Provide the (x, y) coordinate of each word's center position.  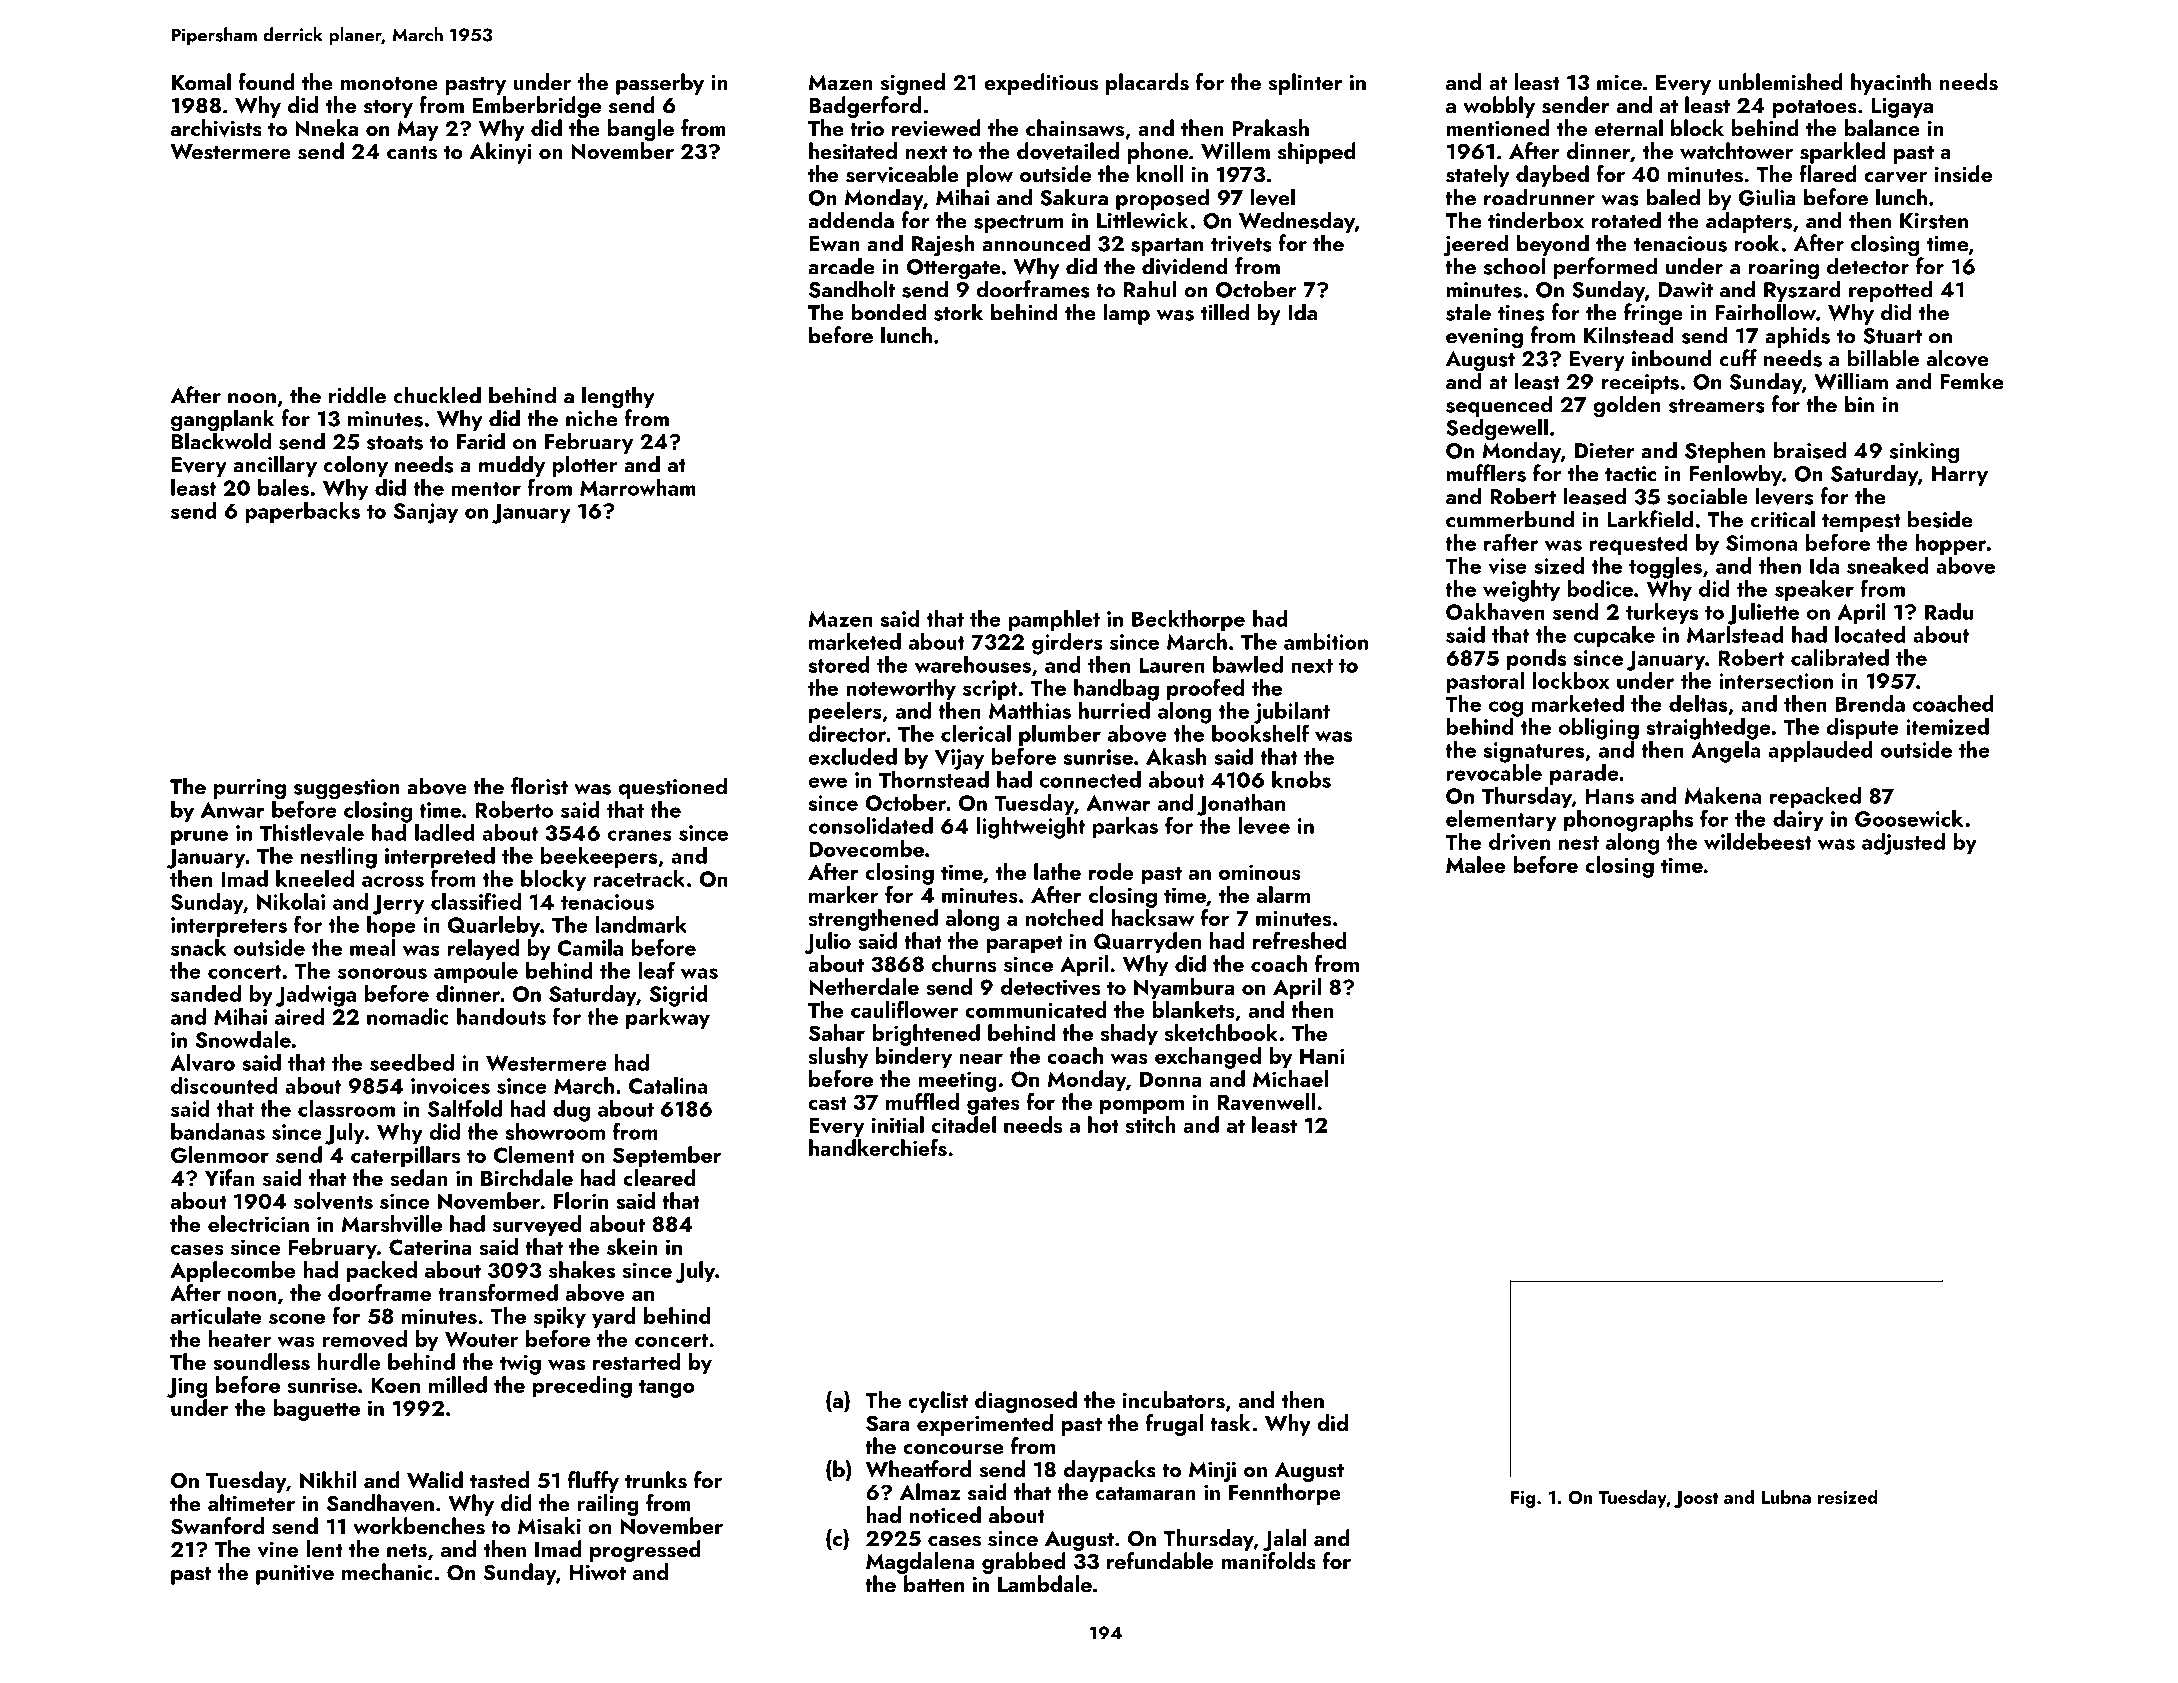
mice (1619, 82)
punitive (295, 1575)
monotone (389, 83)
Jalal (1285, 1540)
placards (1147, 84)
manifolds (1268, 1561)
